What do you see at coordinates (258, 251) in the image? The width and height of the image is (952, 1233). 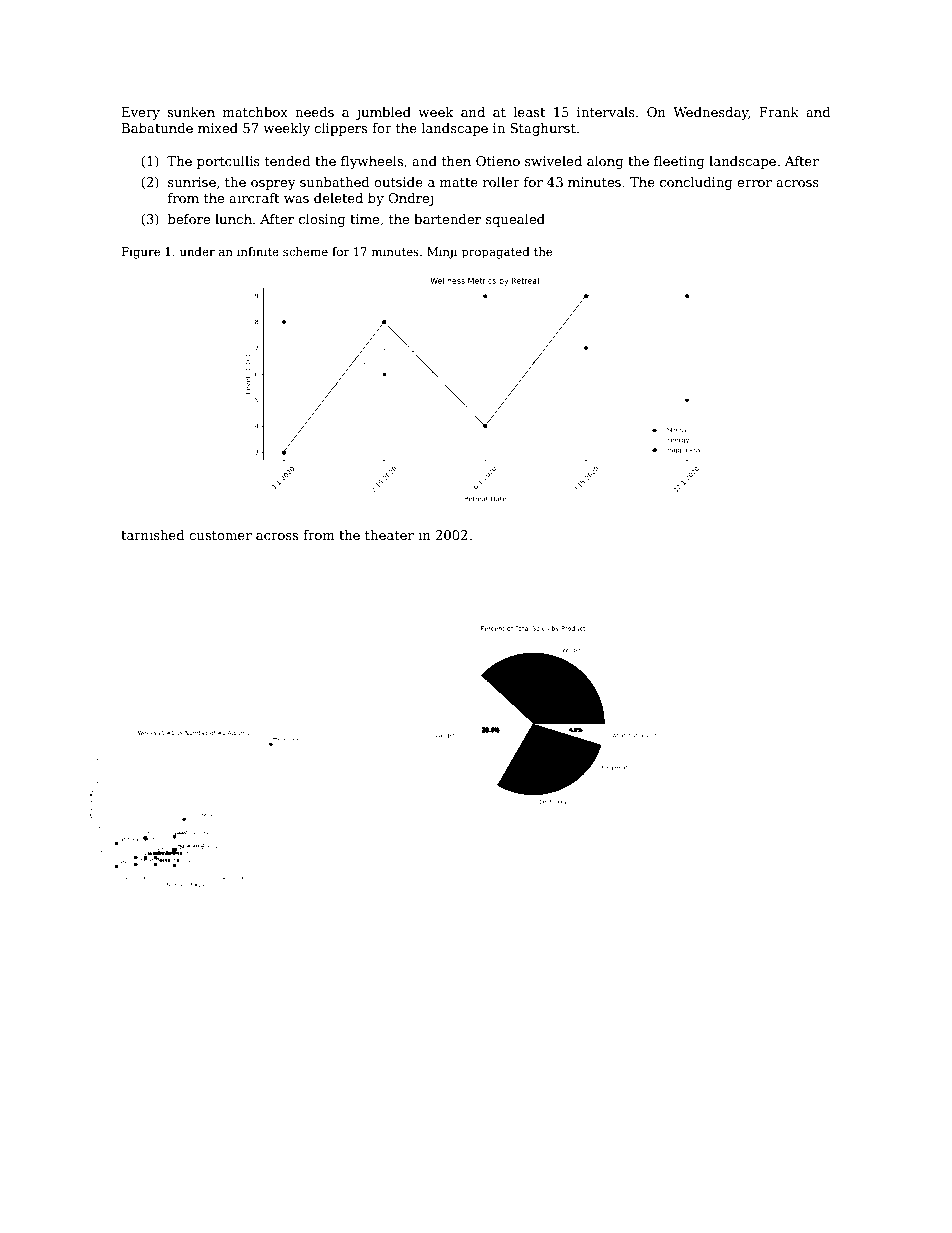 I see `infinite` at bounding box center [258, 251].
